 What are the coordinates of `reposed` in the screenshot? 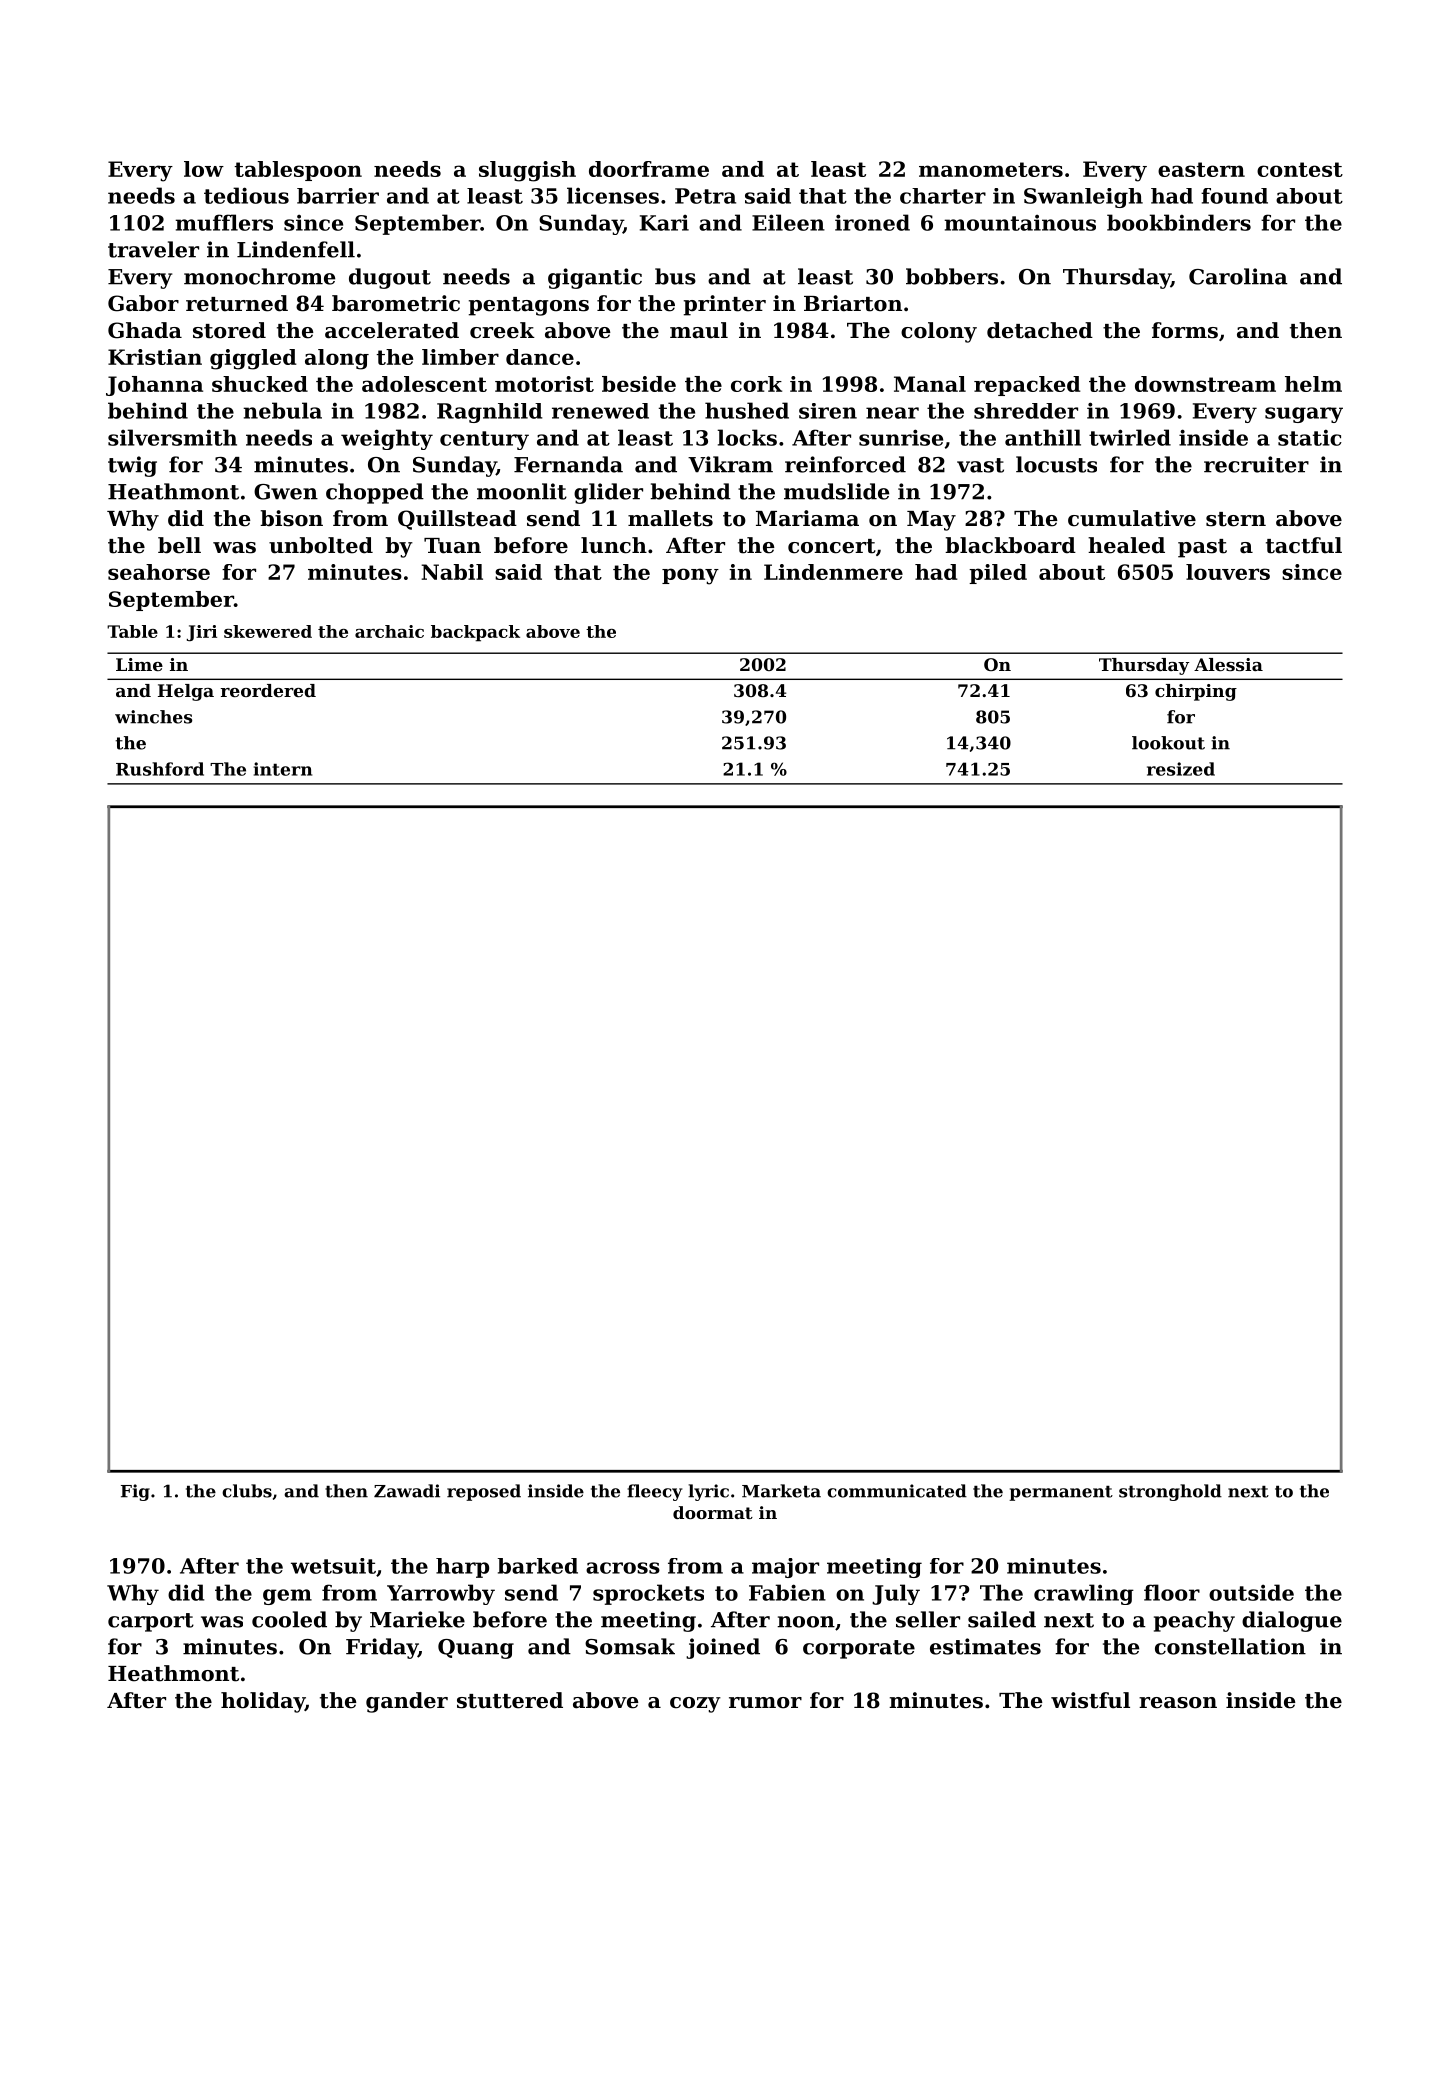 It's located at (484, 1492).
